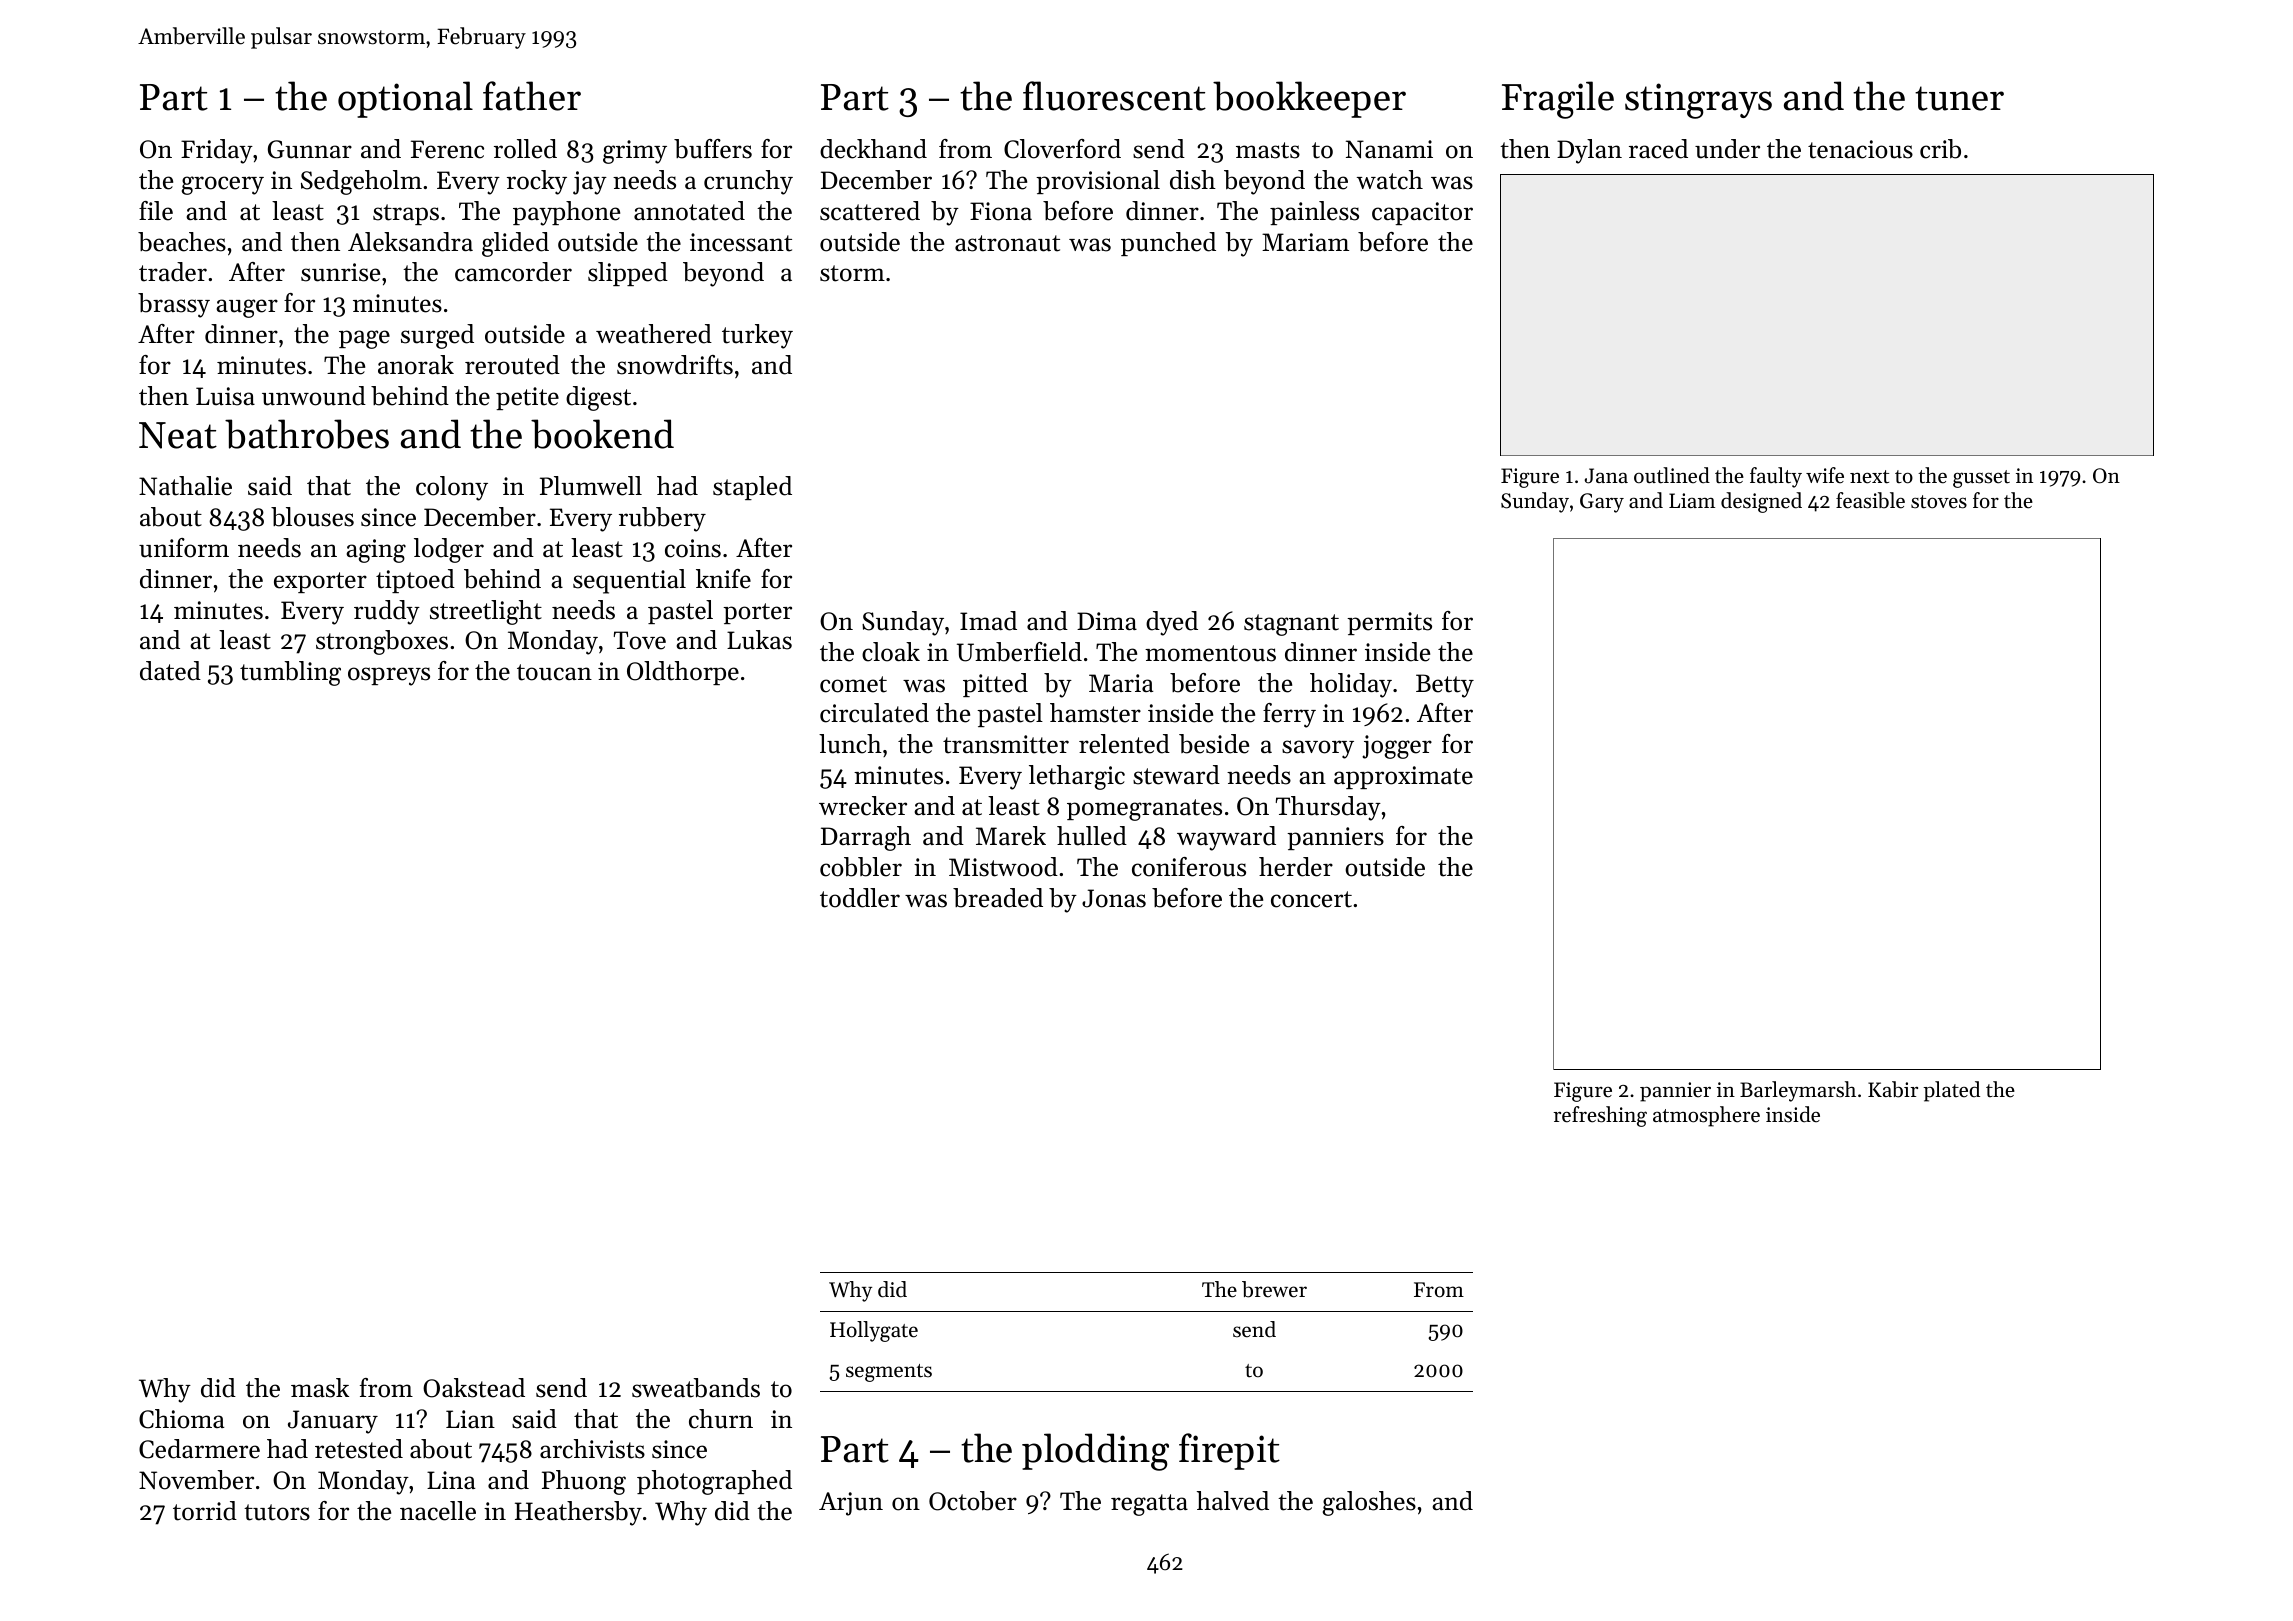 Image resolution: width=2293 pixels, height=1621 pixels. What do you see at coordinates (532, 96) in the screenshot?
I see `father` at bounding box center [532, 96].
